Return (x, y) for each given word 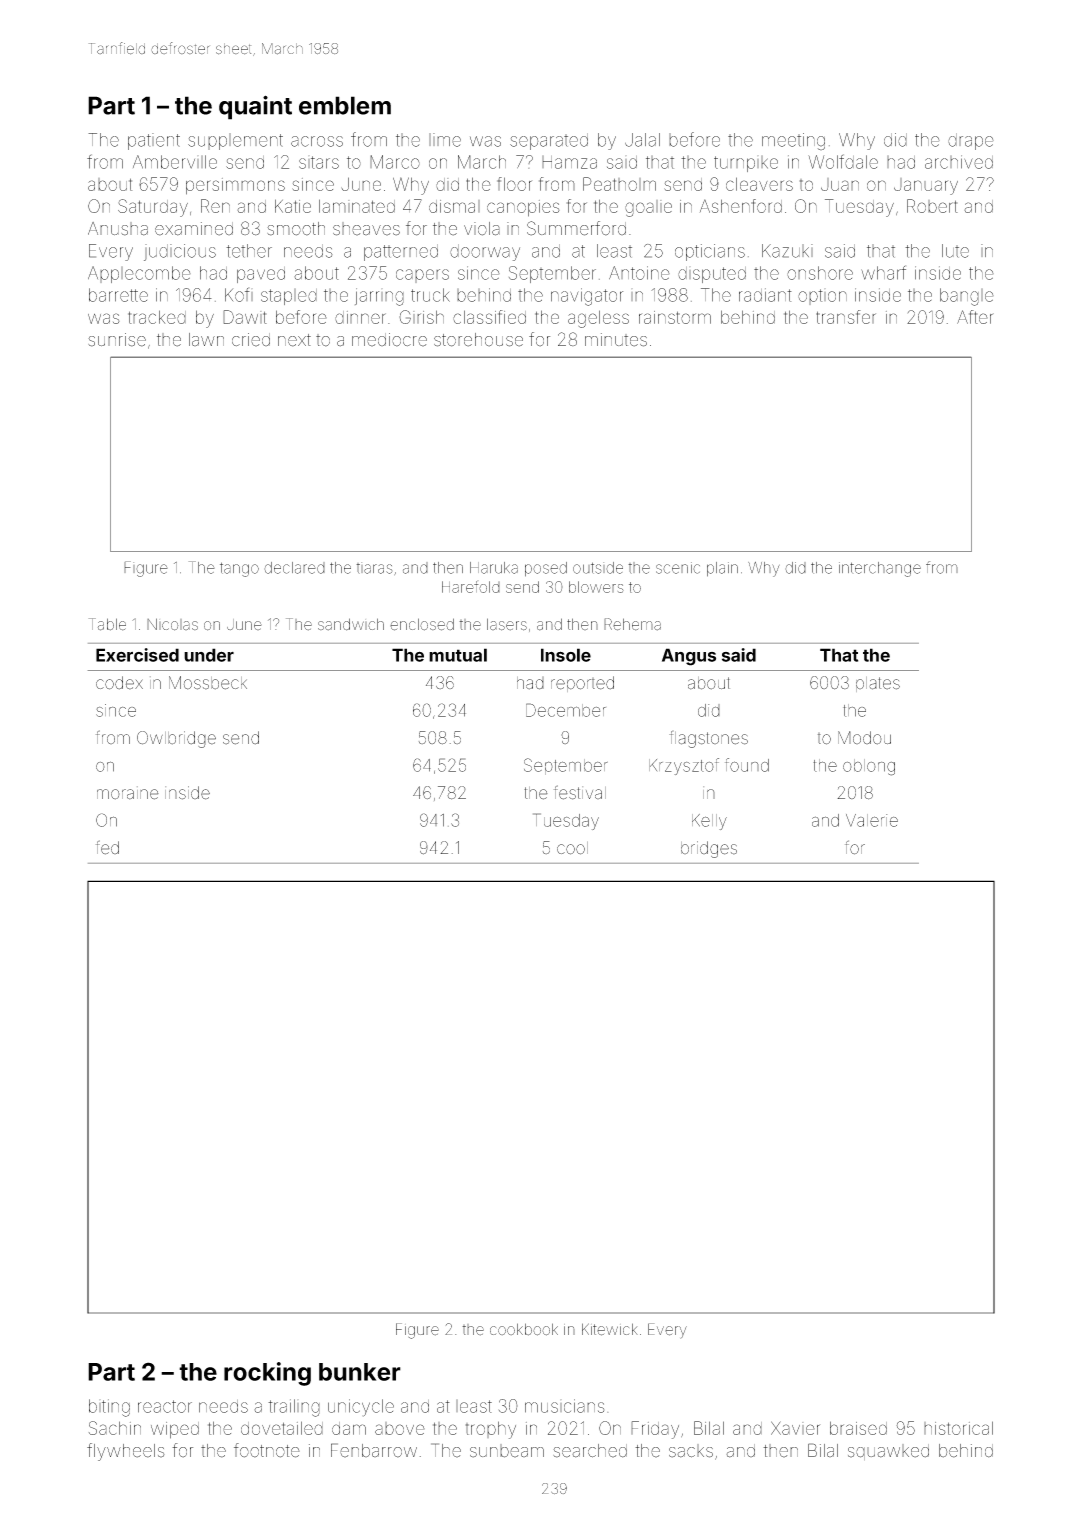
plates (878, 684)
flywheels (126, 1452)
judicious (180, 252)
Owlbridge (176, 739)
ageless (598, 319)
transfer (846, 317)
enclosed (422, 624)
